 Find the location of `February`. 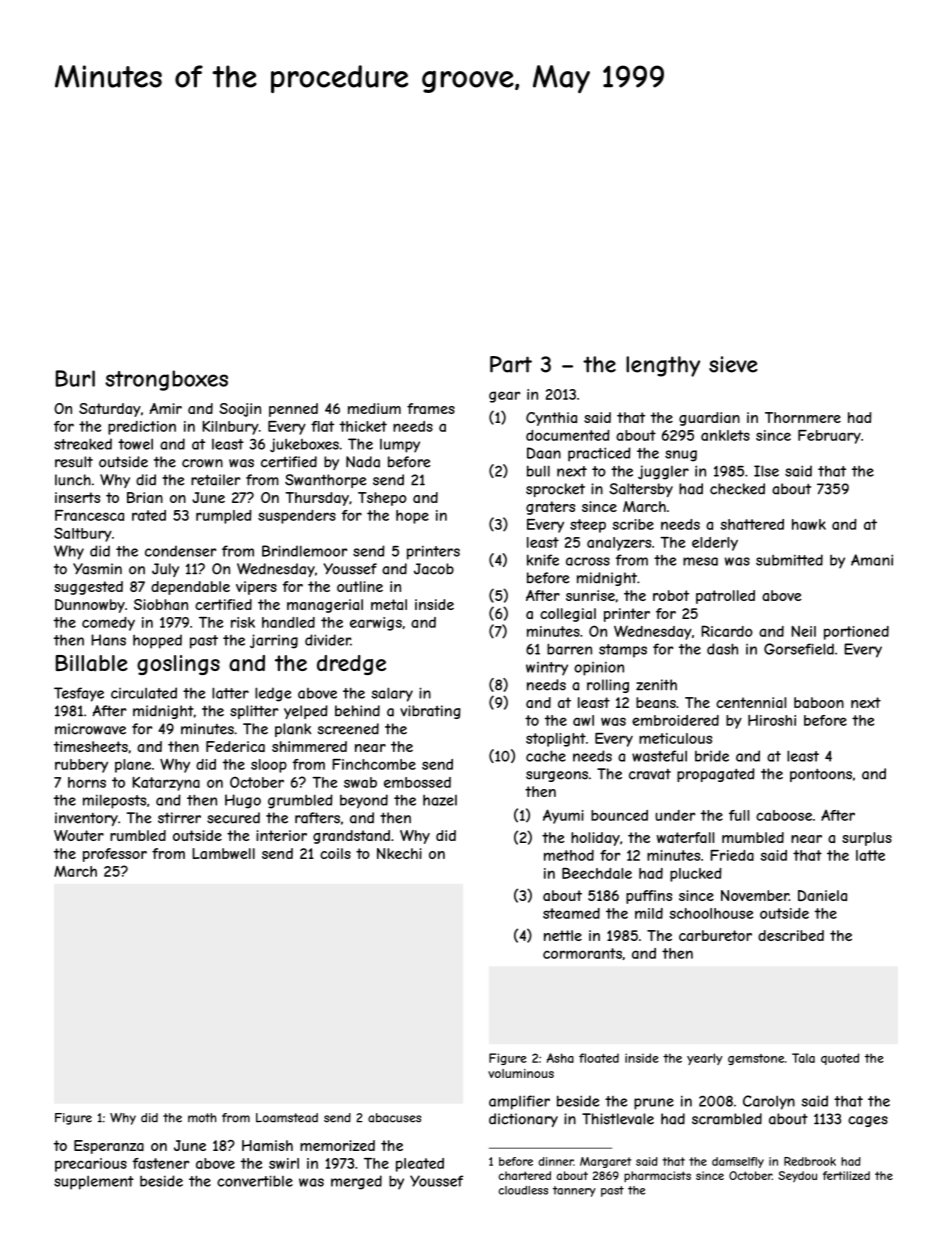

February is located at coordinates (829, 437).
